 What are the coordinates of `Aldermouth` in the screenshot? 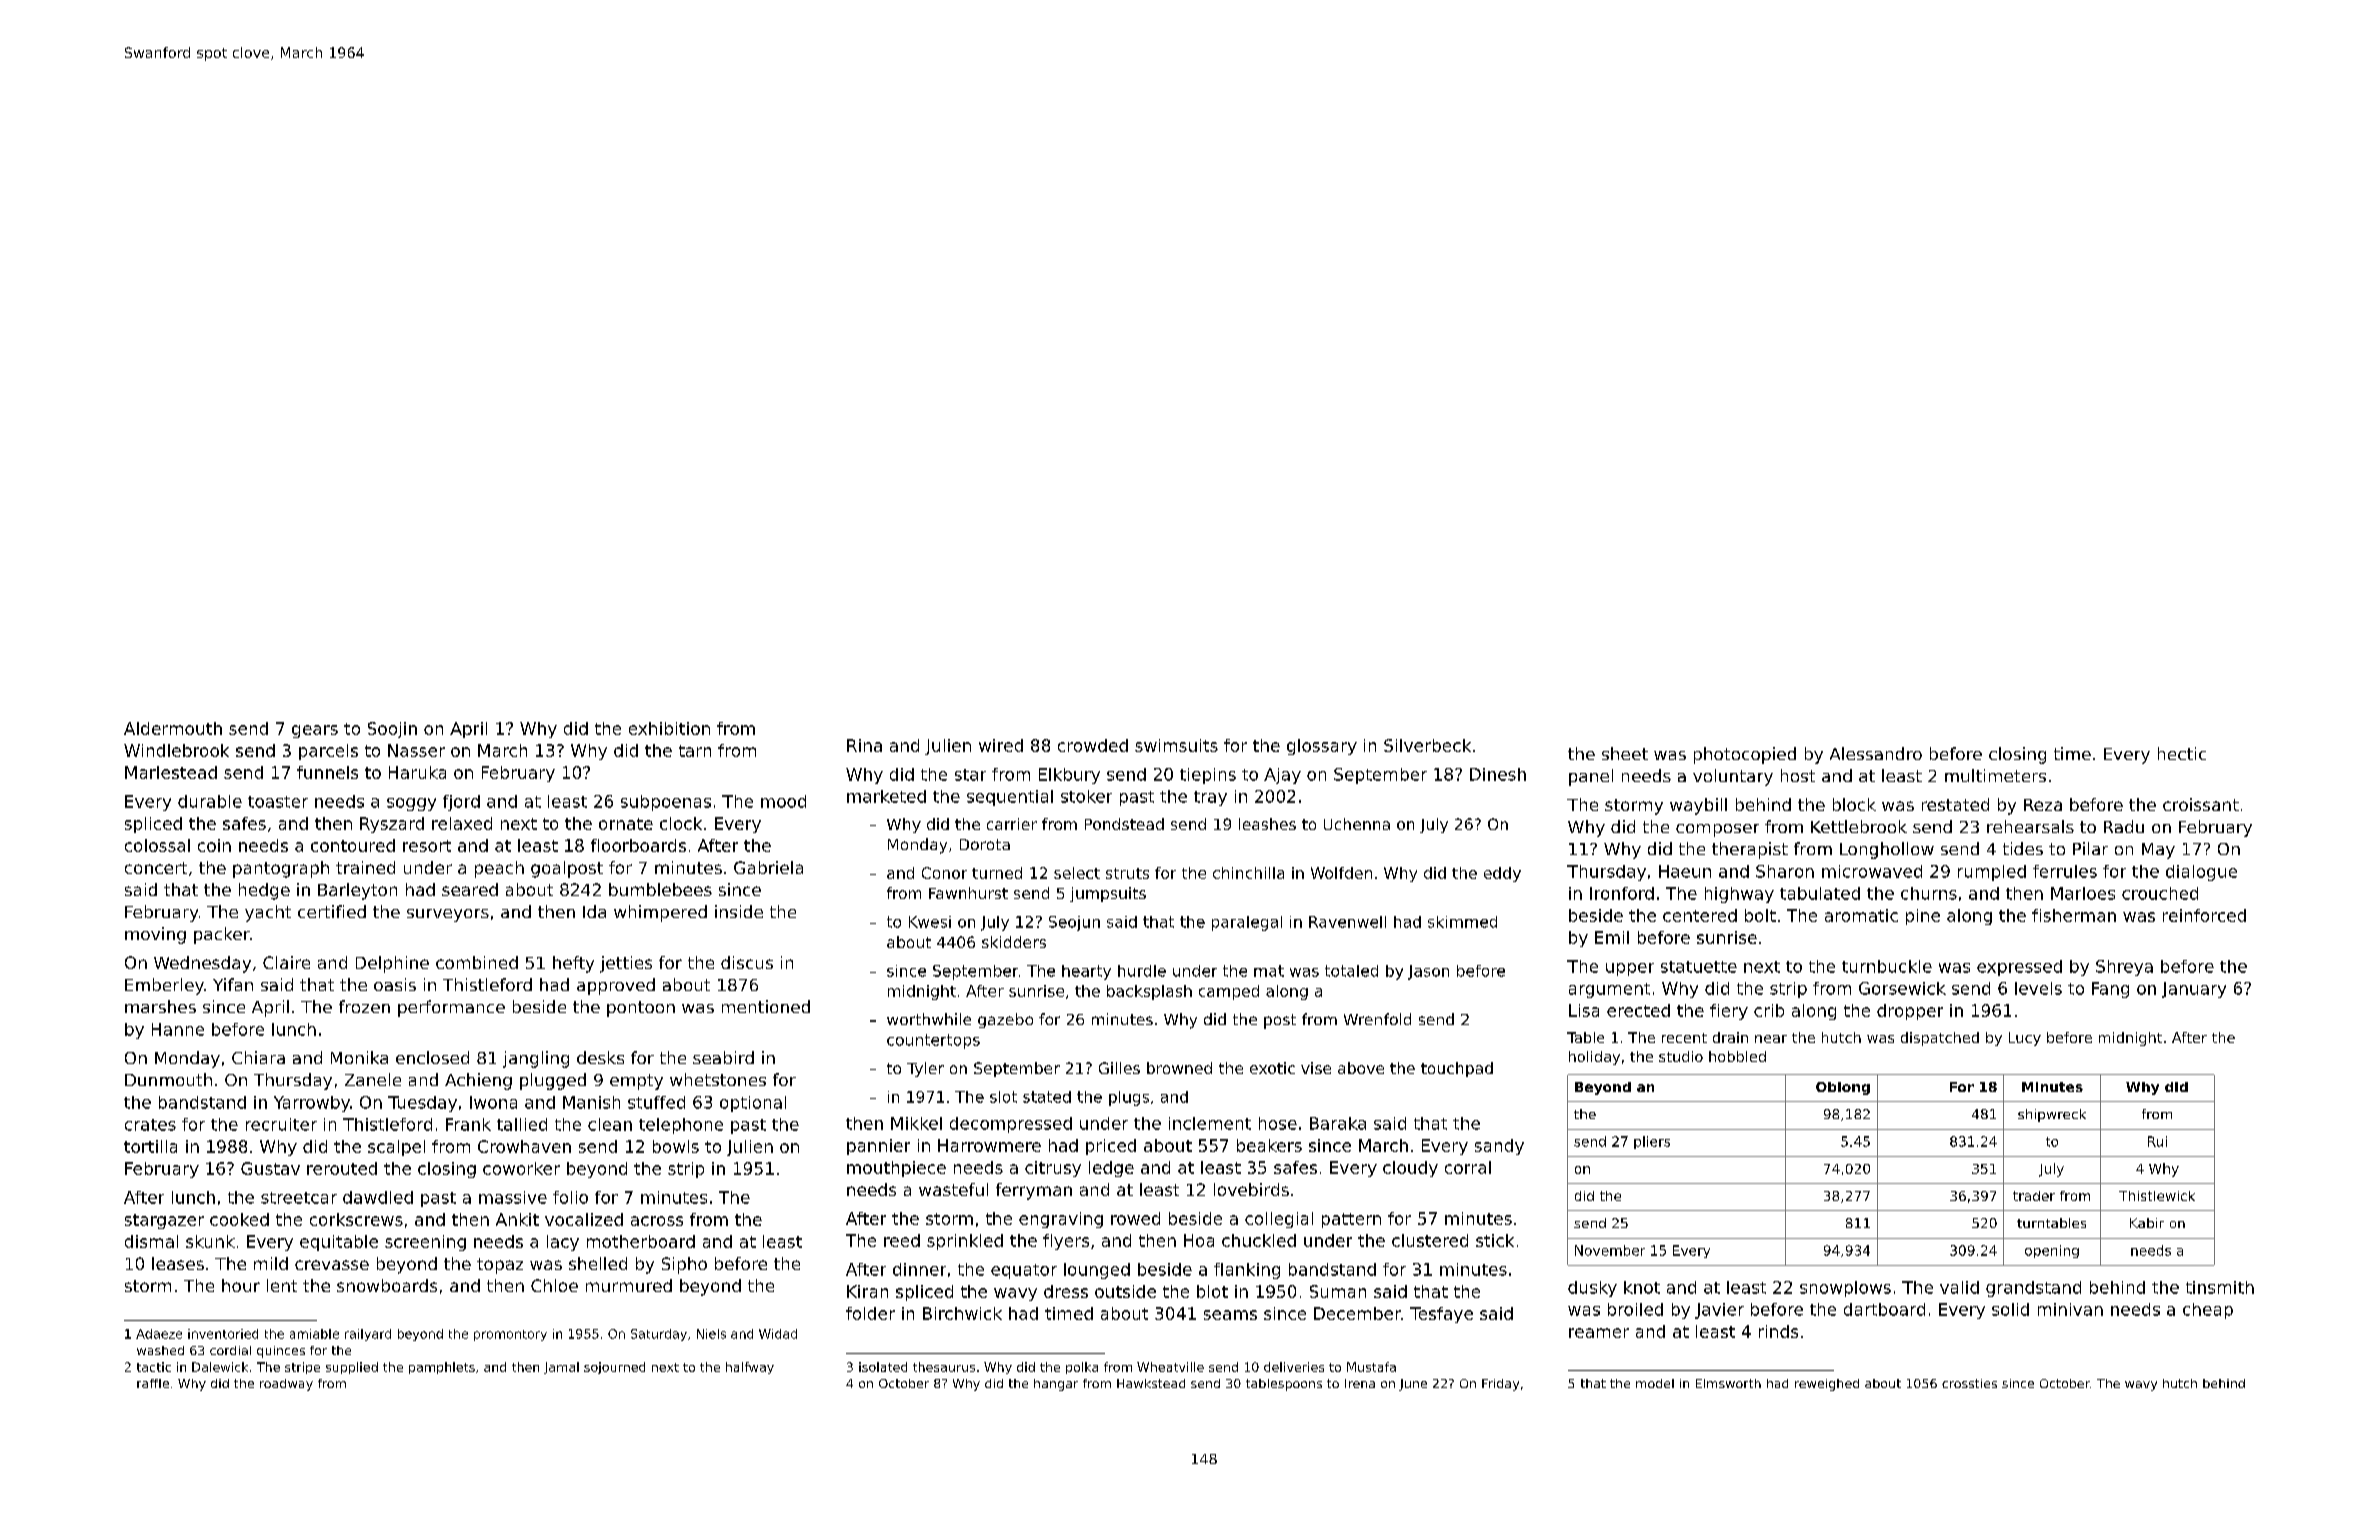 It's located at (173, 728).
